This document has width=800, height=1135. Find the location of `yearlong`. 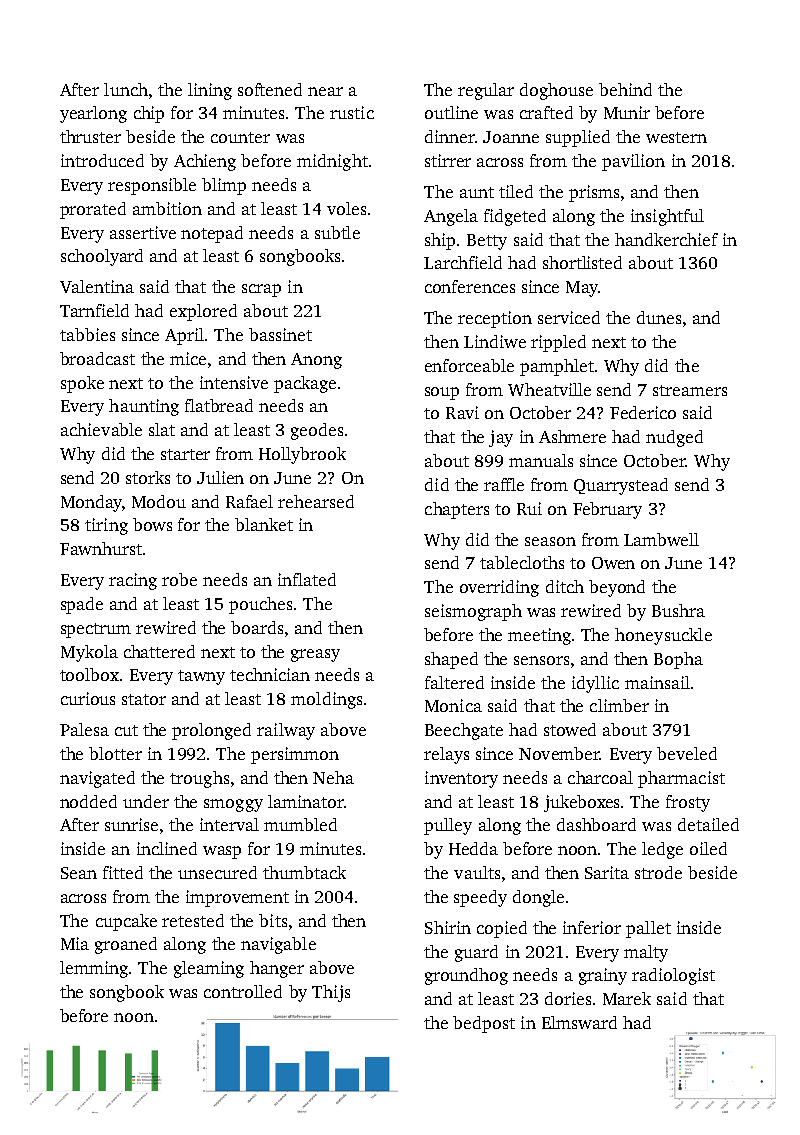

yearlong is located at coordinates (93, 114).
